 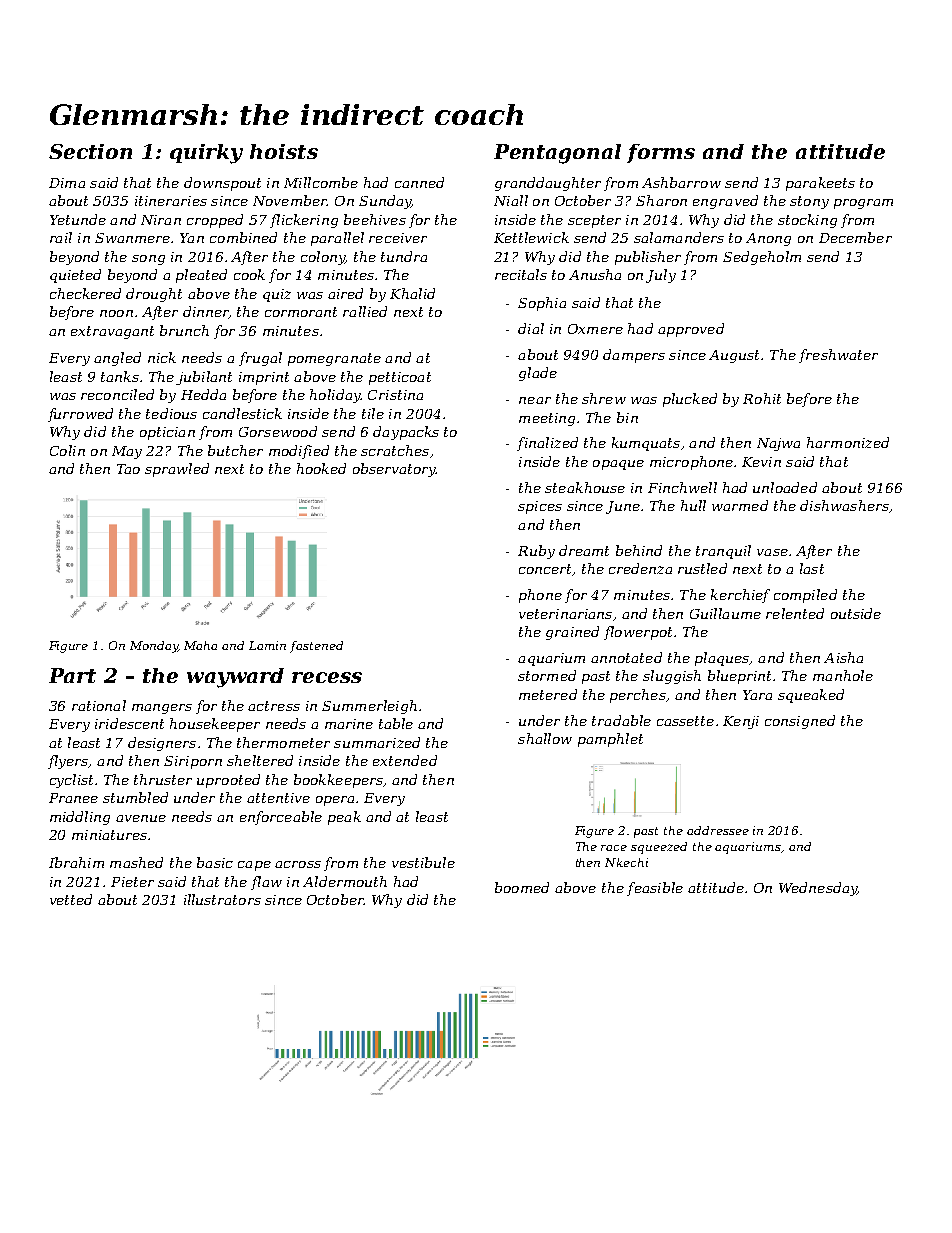 What do you see at coordinates (71, 899) in the image?
I see `vetted` at bounding box center [71, 899].
